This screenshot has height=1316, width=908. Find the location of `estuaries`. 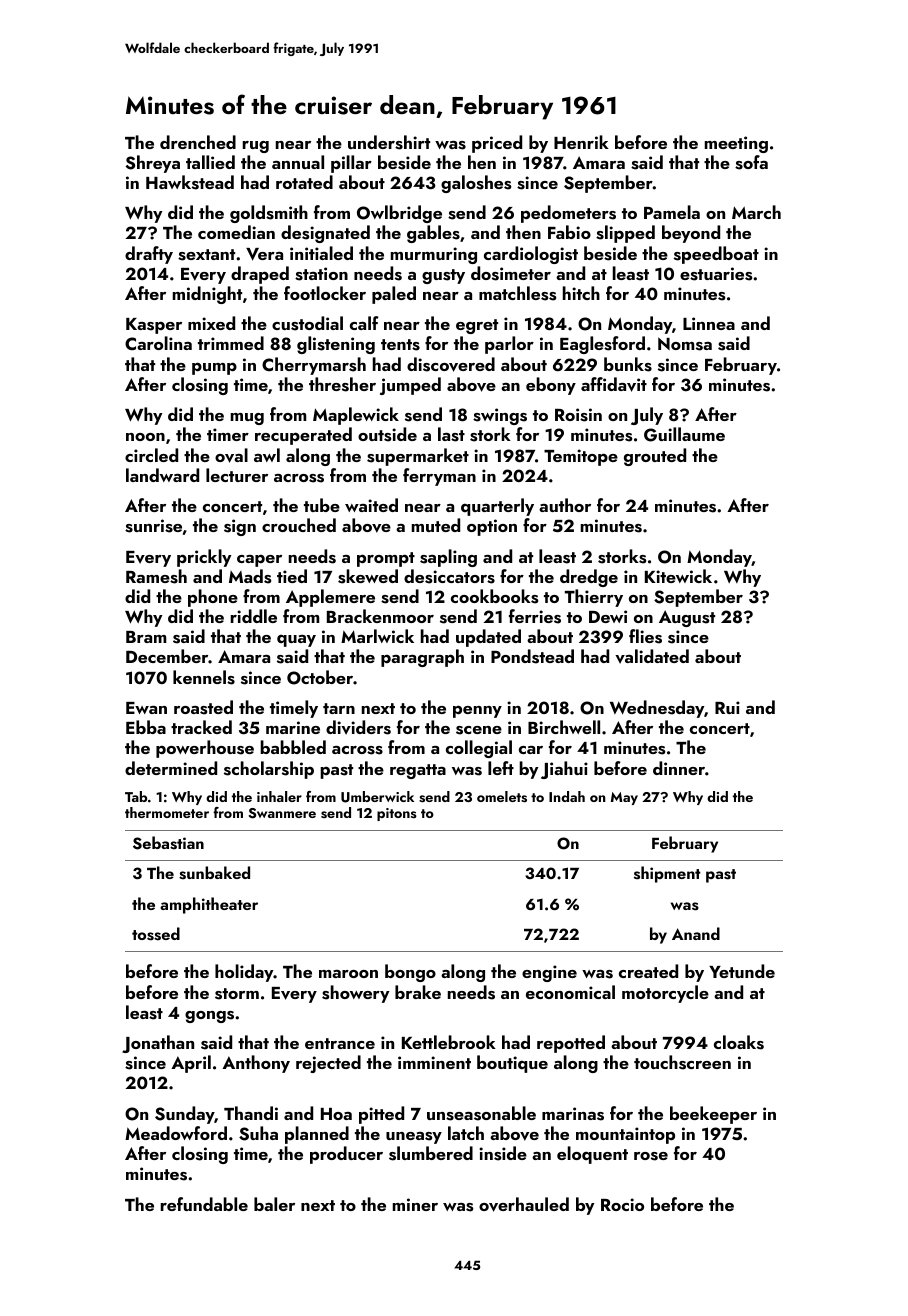

estuaries is located at coordinates (716, 274).
